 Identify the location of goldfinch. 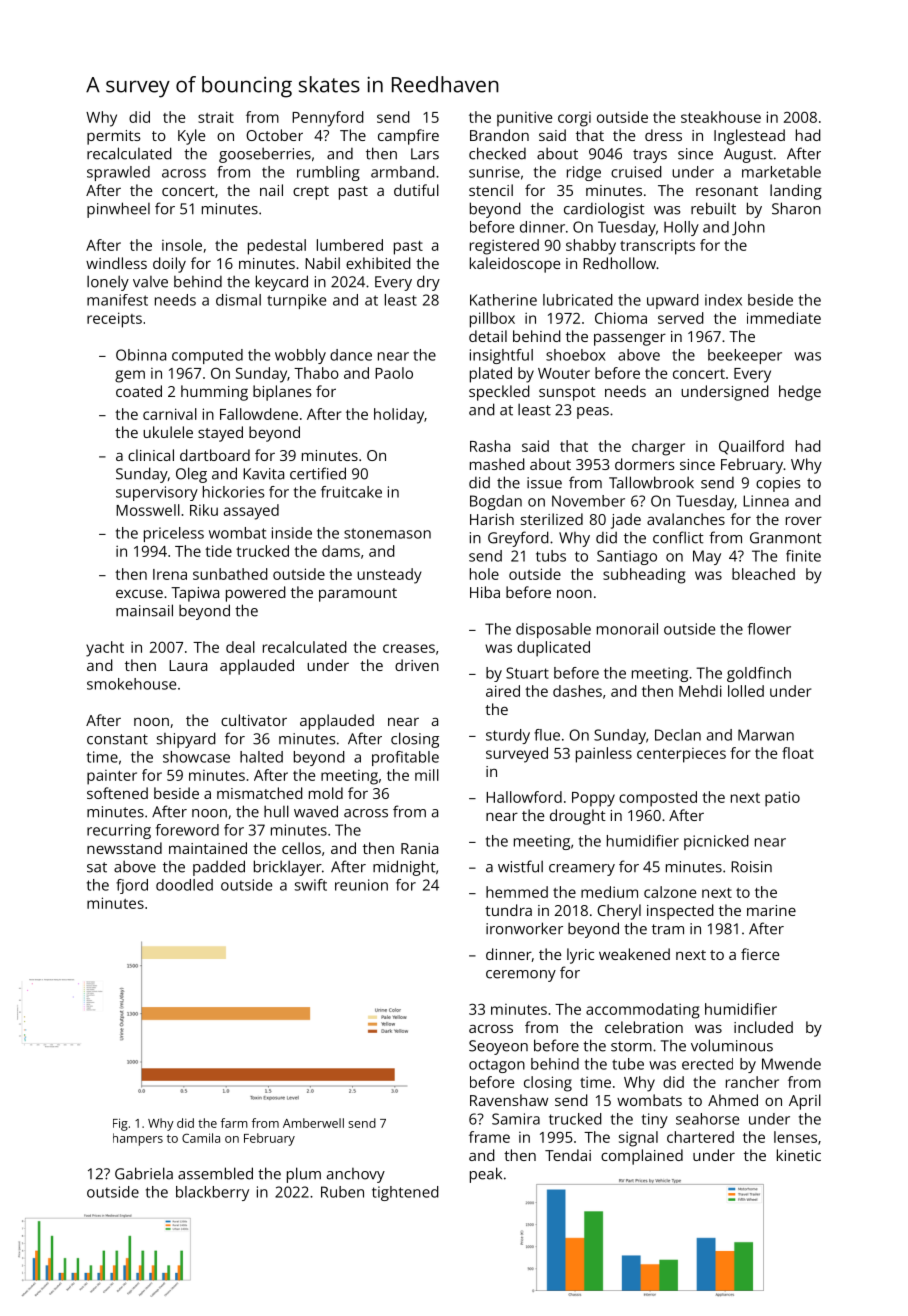
(759, 674).
